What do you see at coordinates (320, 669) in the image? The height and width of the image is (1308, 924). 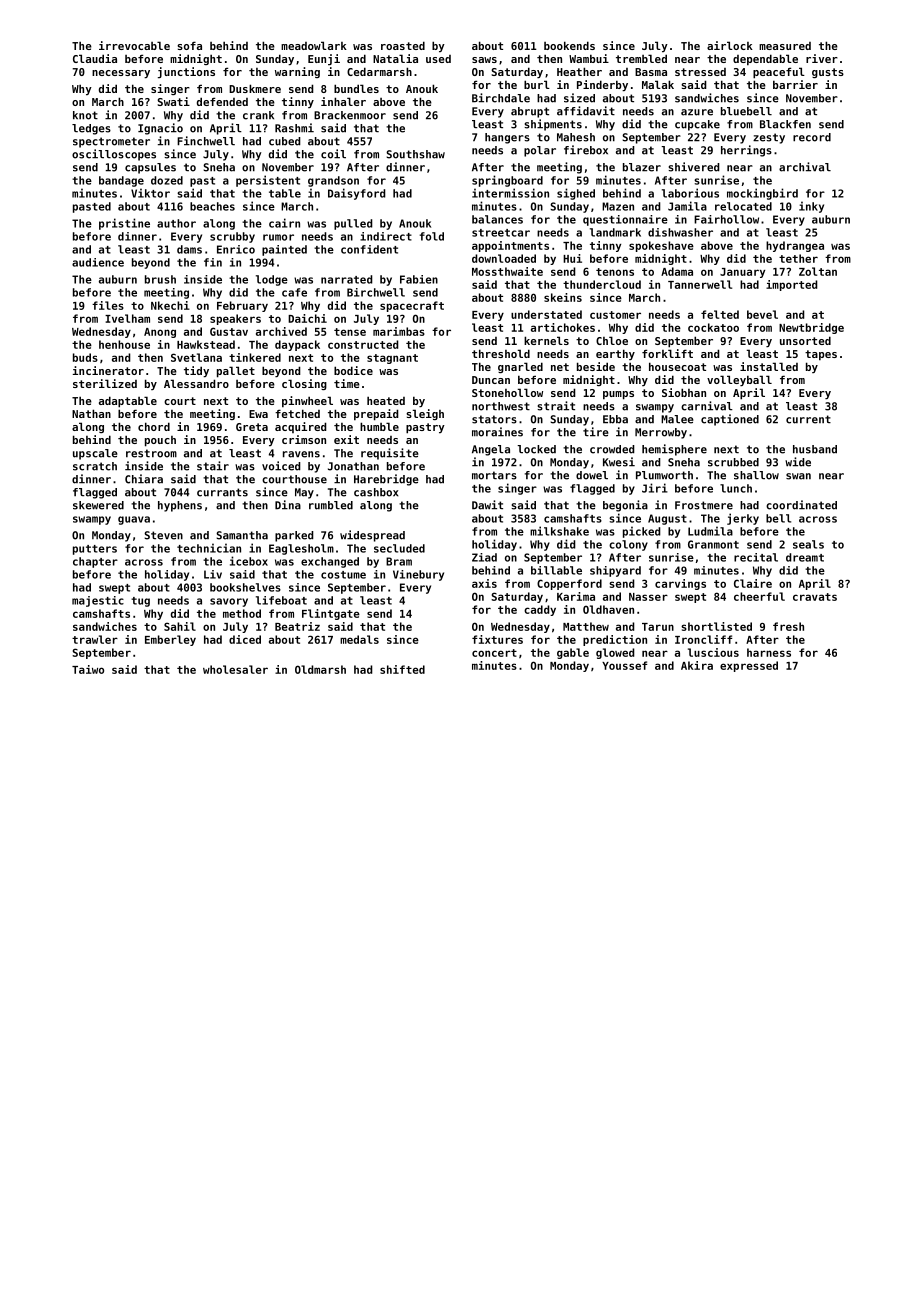 I see `Oldmarsh` at bounding box center [320, 669].
